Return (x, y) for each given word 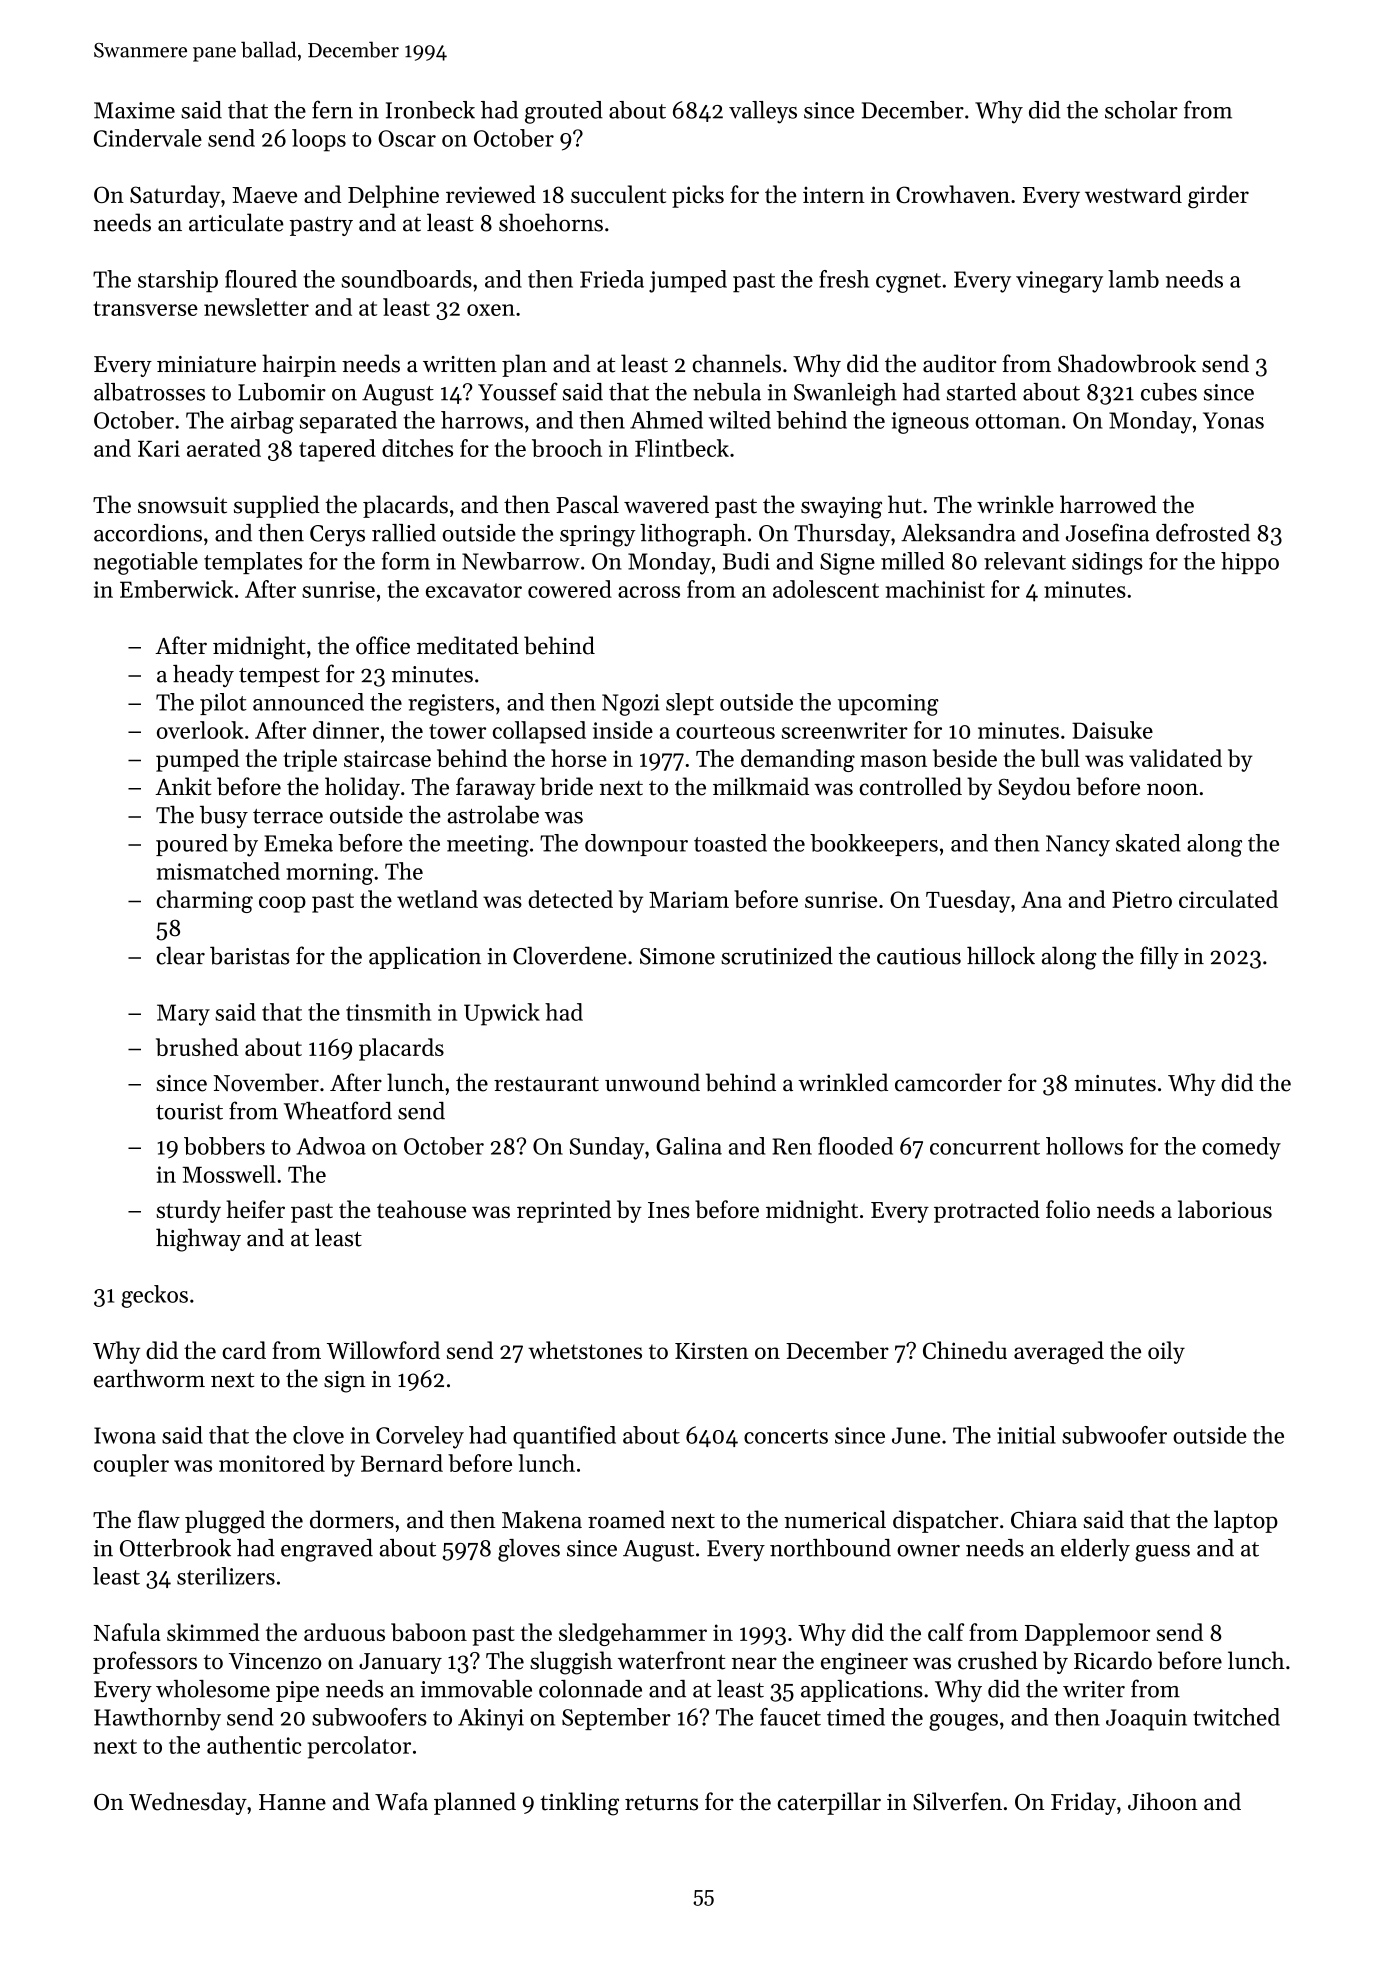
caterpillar (829, 1803)
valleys (763, 112)
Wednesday (188, 1803)
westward (1133, 194)
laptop (1246, 1521)
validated (1175, 758)
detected (570, 899)
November (266, 1082)
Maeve (264, 195)
